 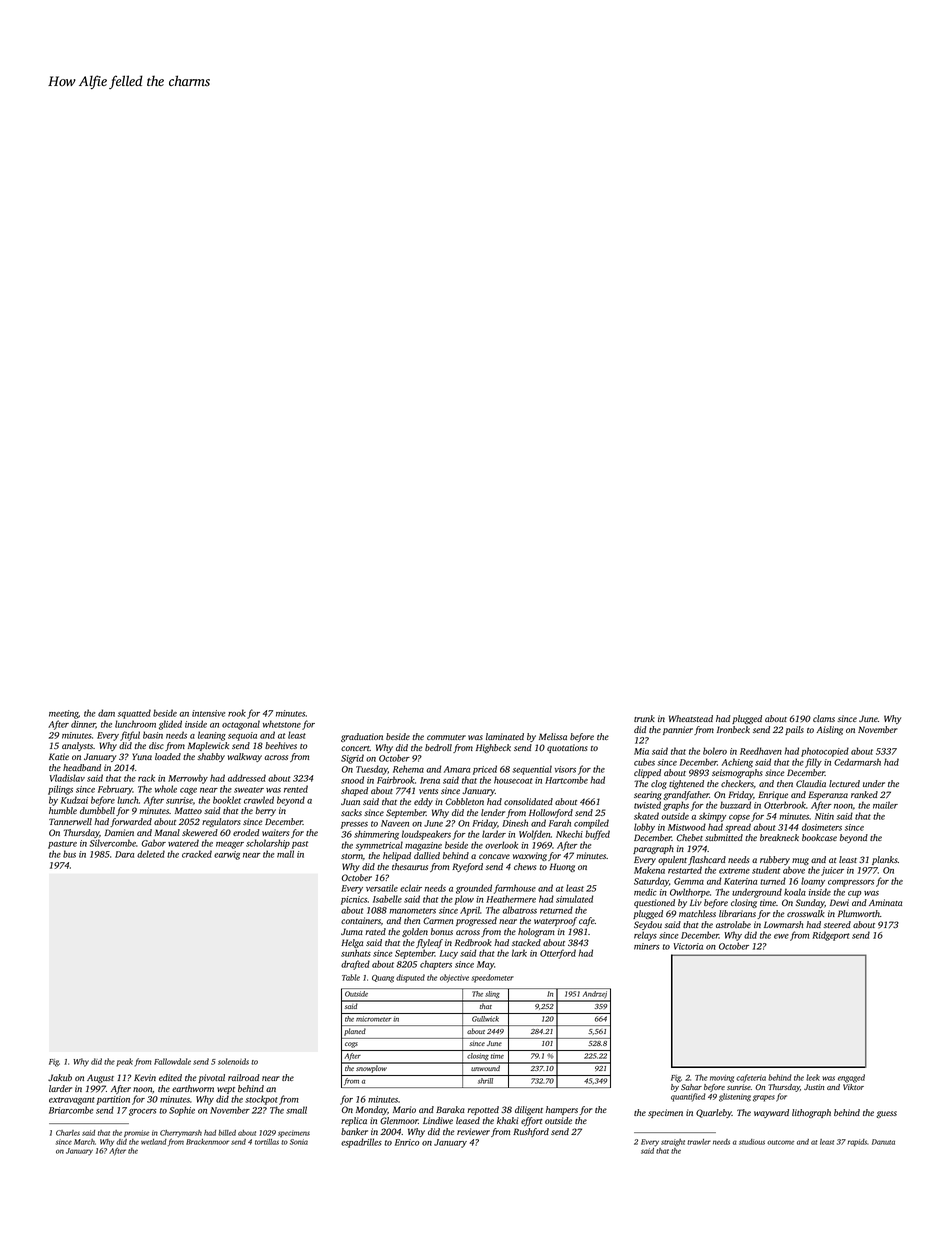 I want to click on Rushford, so click(x=531, y=1132).
